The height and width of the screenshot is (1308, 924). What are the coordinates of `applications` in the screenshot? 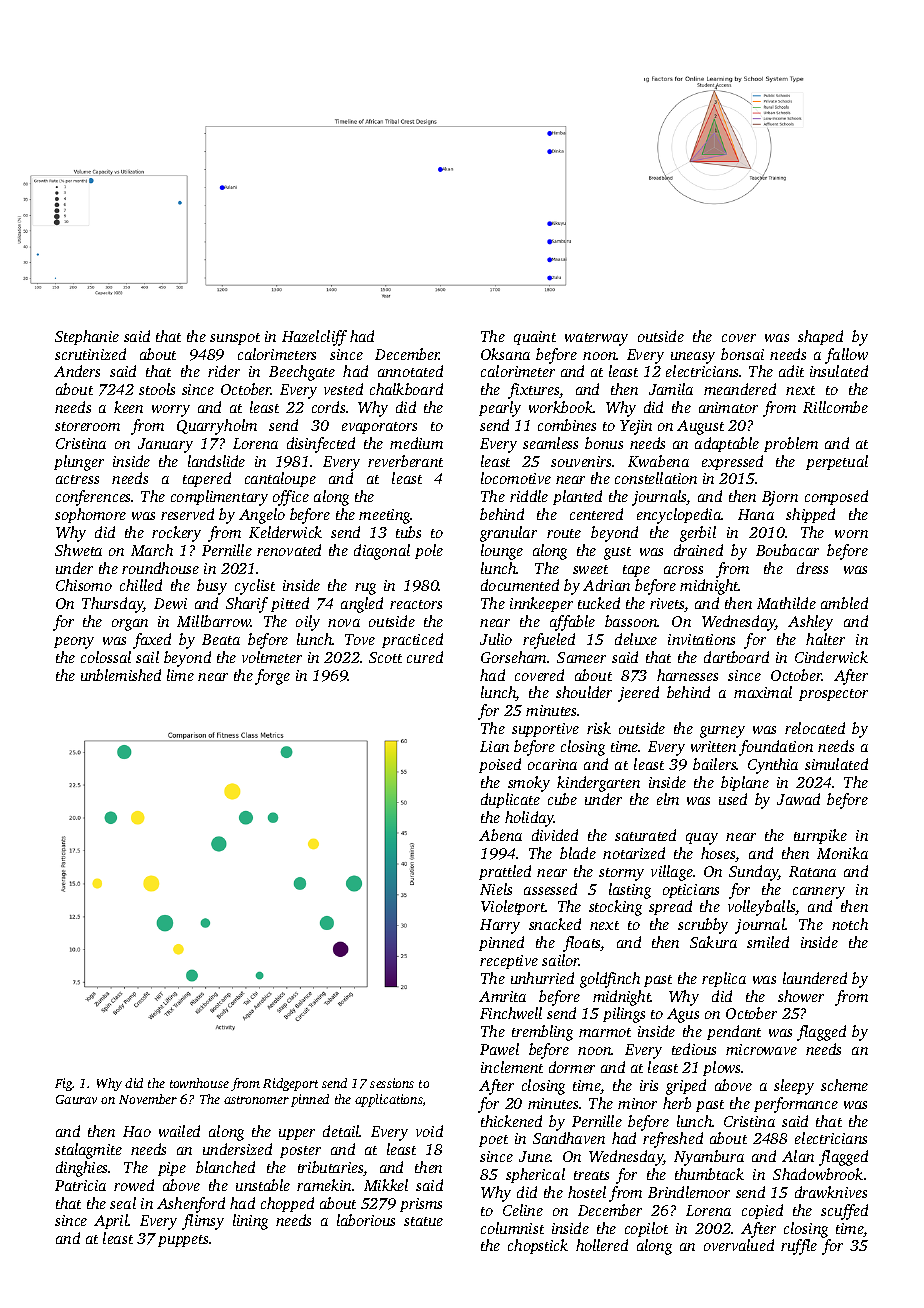 It's located at (389, 1100).
